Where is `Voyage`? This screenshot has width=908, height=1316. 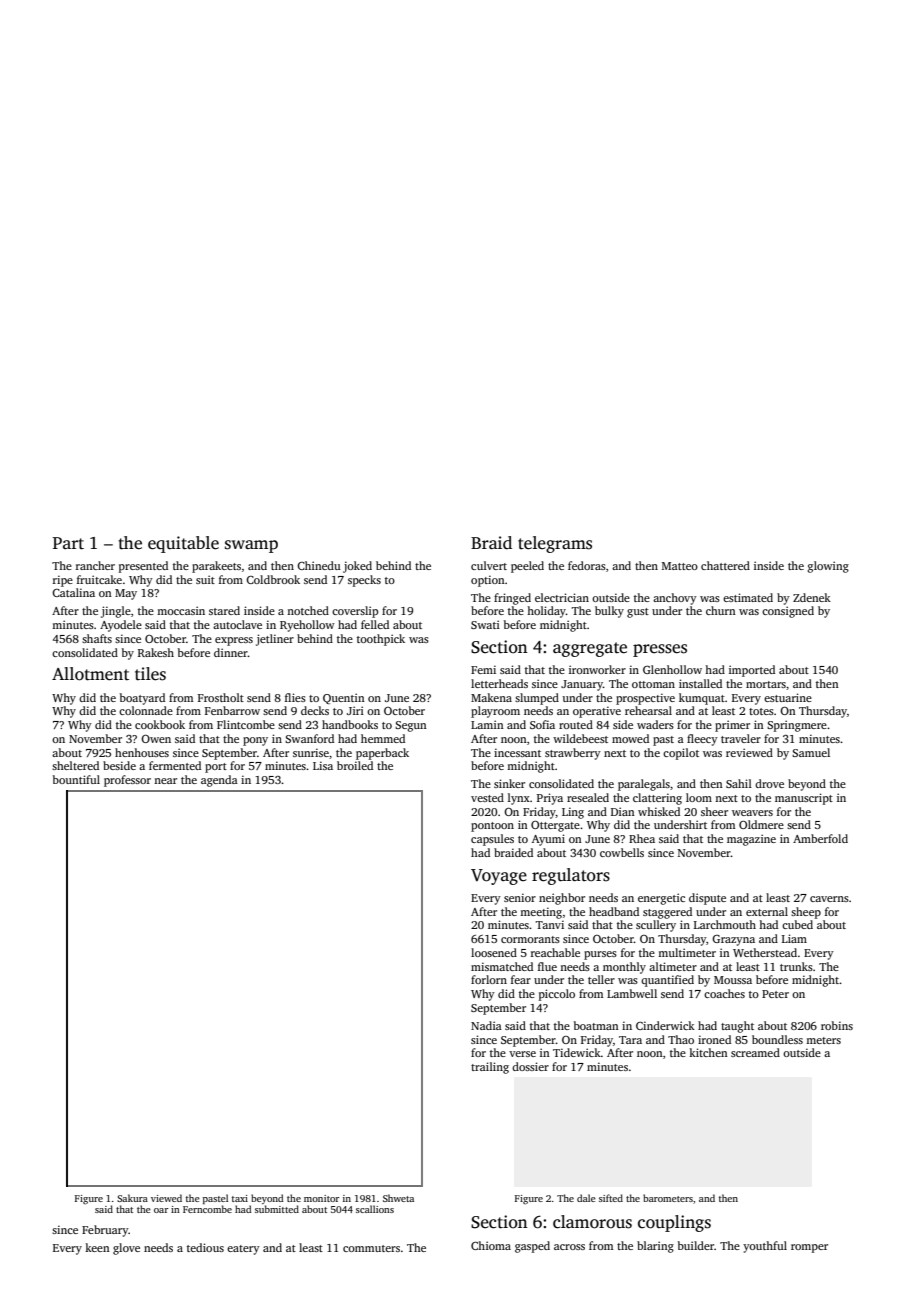
Voyage is located at coordinates (499, 877).
